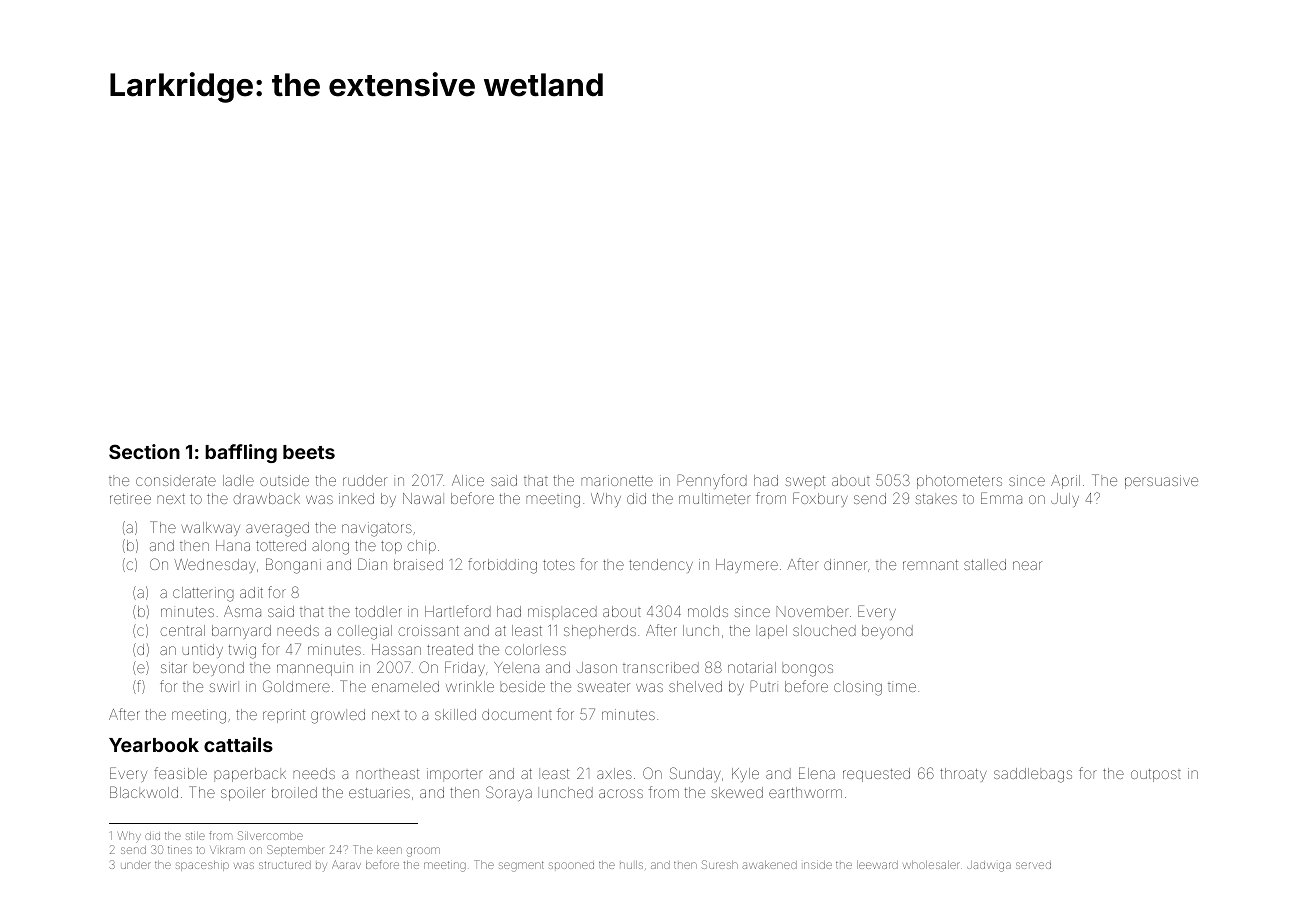 The width and height of the screenshot is (1308, 924). I want to click on hulls, so click(631, 865).
